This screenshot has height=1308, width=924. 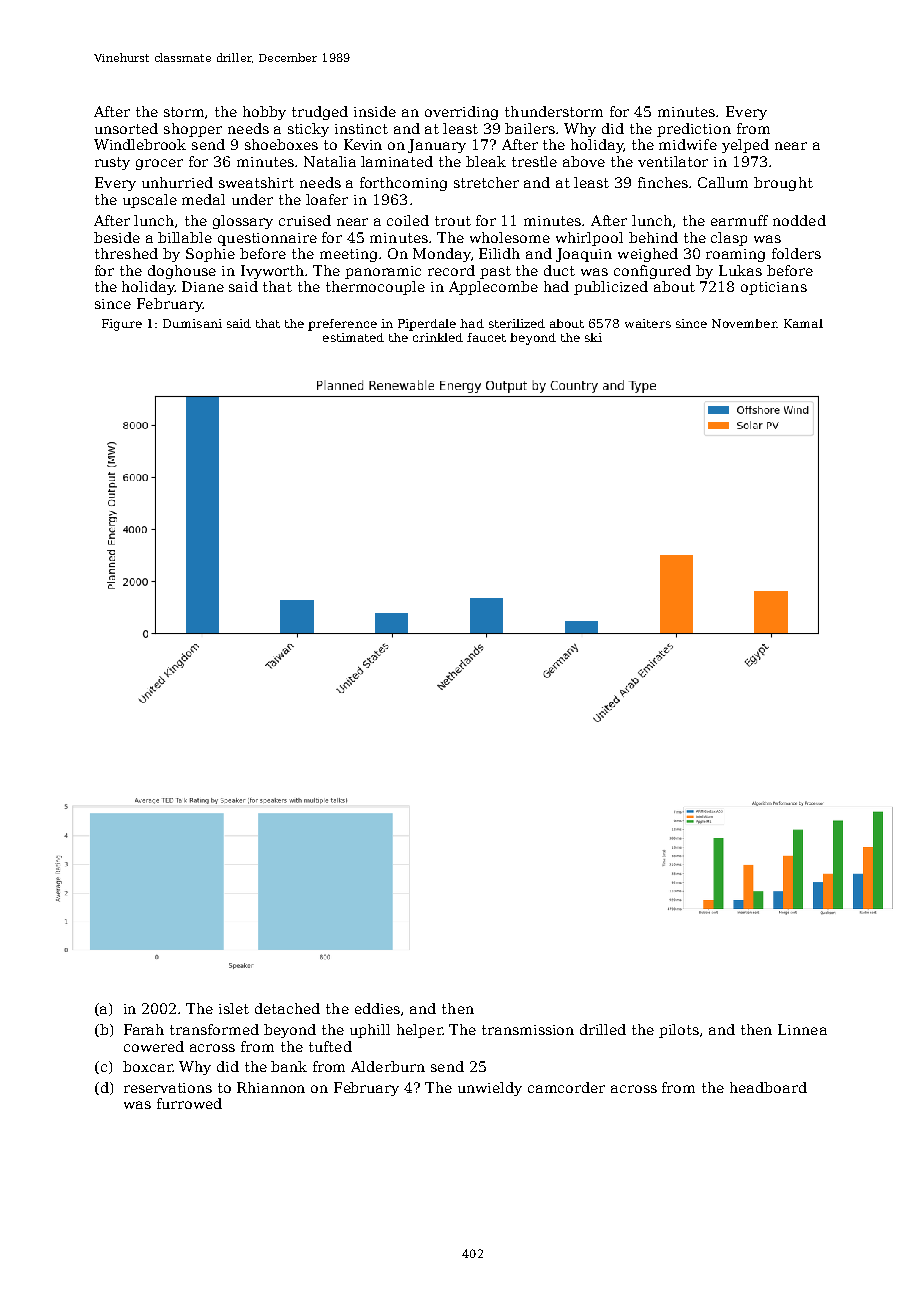 What do you see at coordinates (679, 1031) in the screenshot?
I see `pilots` at bounding box center [679, 1031].
